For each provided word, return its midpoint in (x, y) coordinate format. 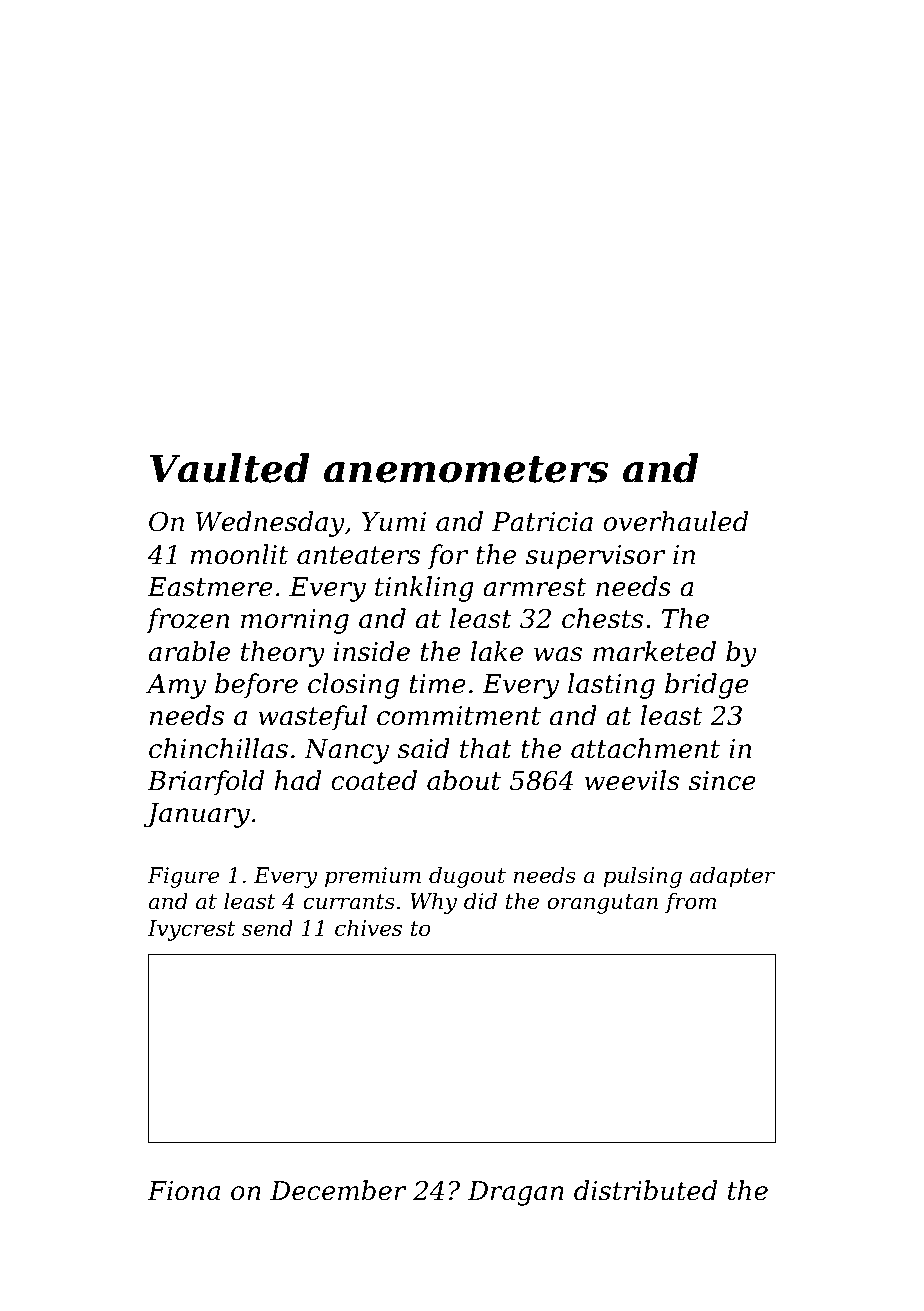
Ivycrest (192, 930)
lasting (611, 686)
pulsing (643, 877)
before (256, 686)
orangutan (602, 904)
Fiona (183, 1191)
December (338, 1190)
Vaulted (229, 468)
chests (603, 618)
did (480, 901)
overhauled (675, 521)
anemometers (466, 469)
